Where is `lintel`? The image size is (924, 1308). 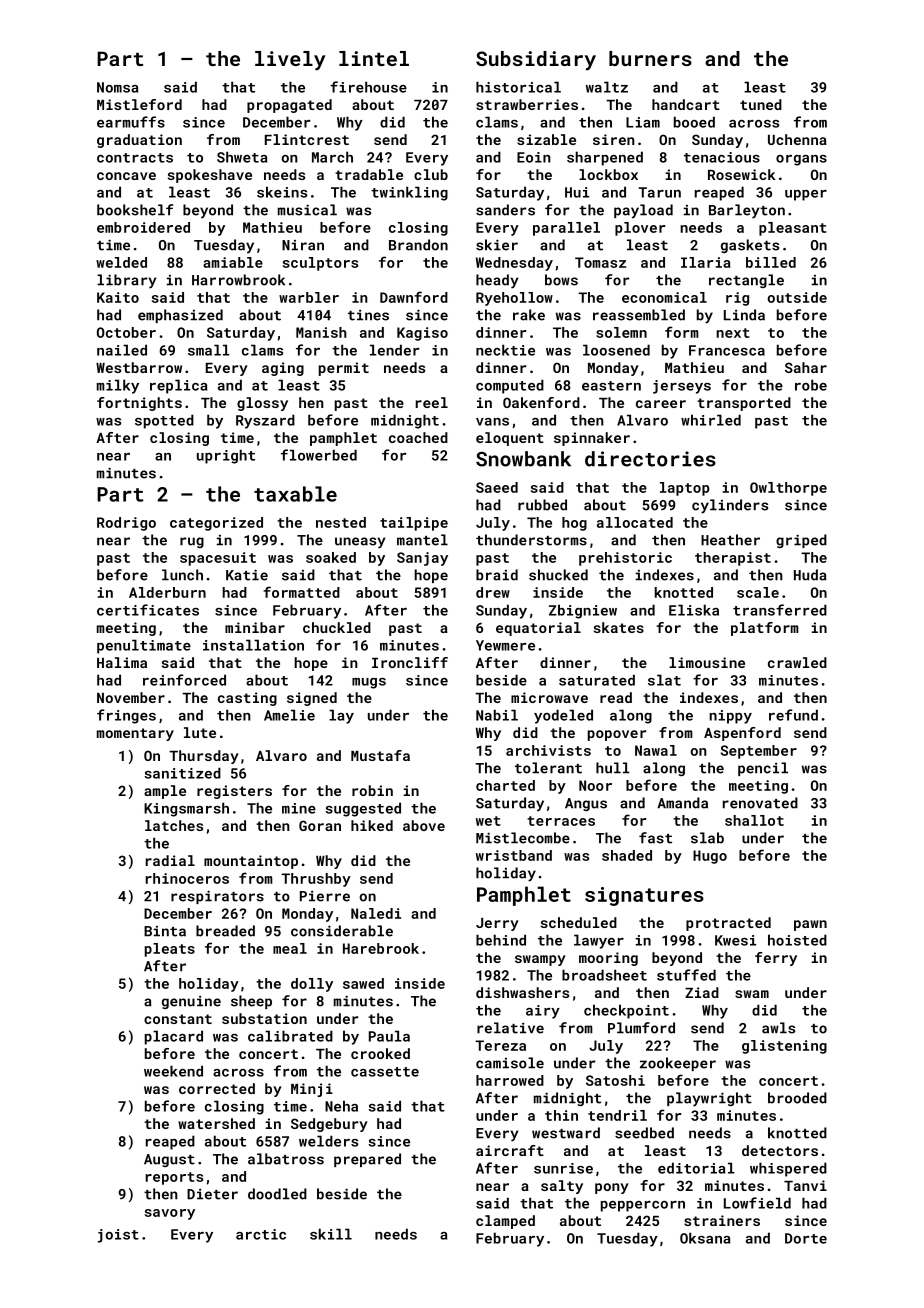 lintel is located at coordinates (374, 58).
